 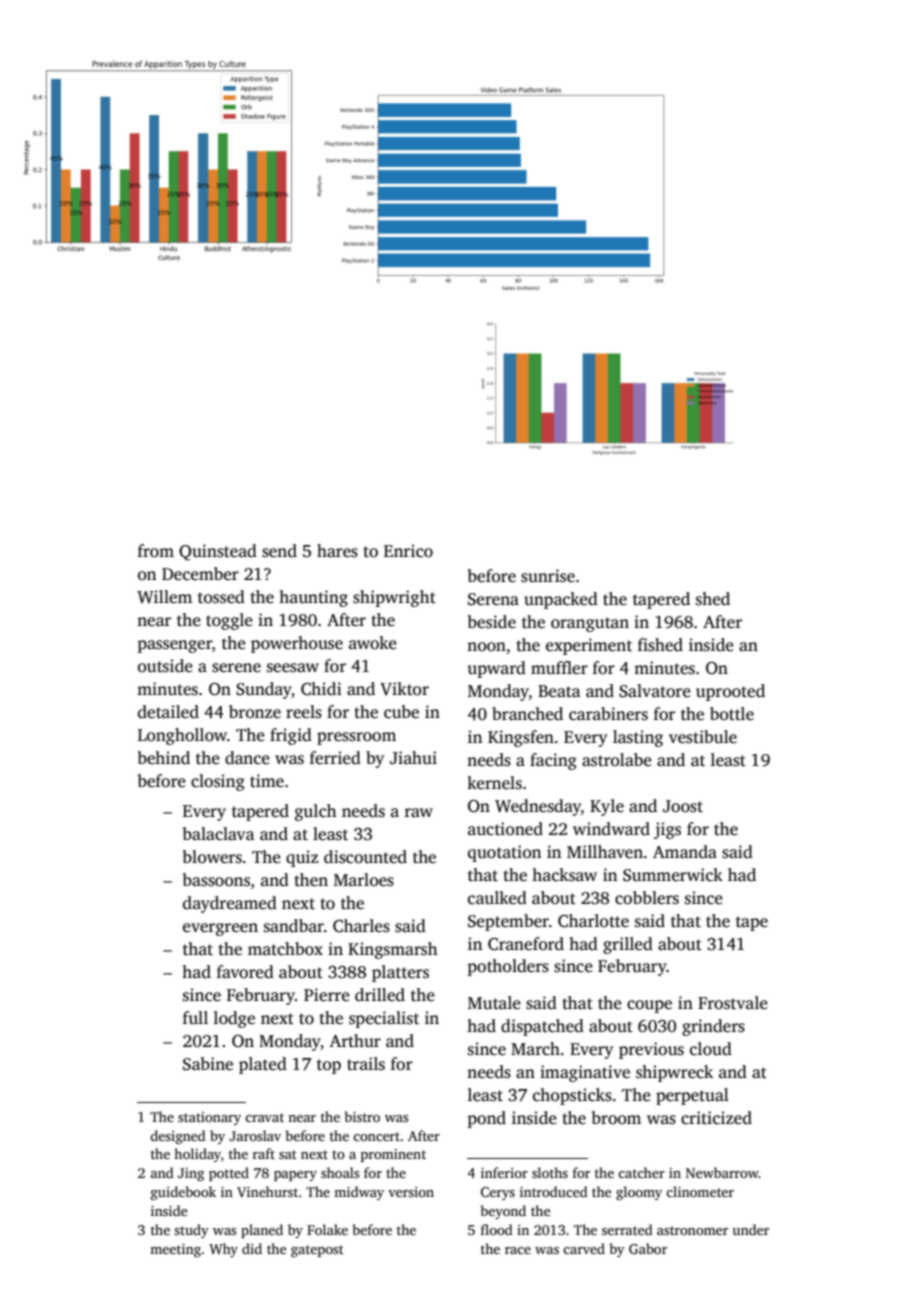 I want to click on Newbarrow, so click(x=722, y=1172).
